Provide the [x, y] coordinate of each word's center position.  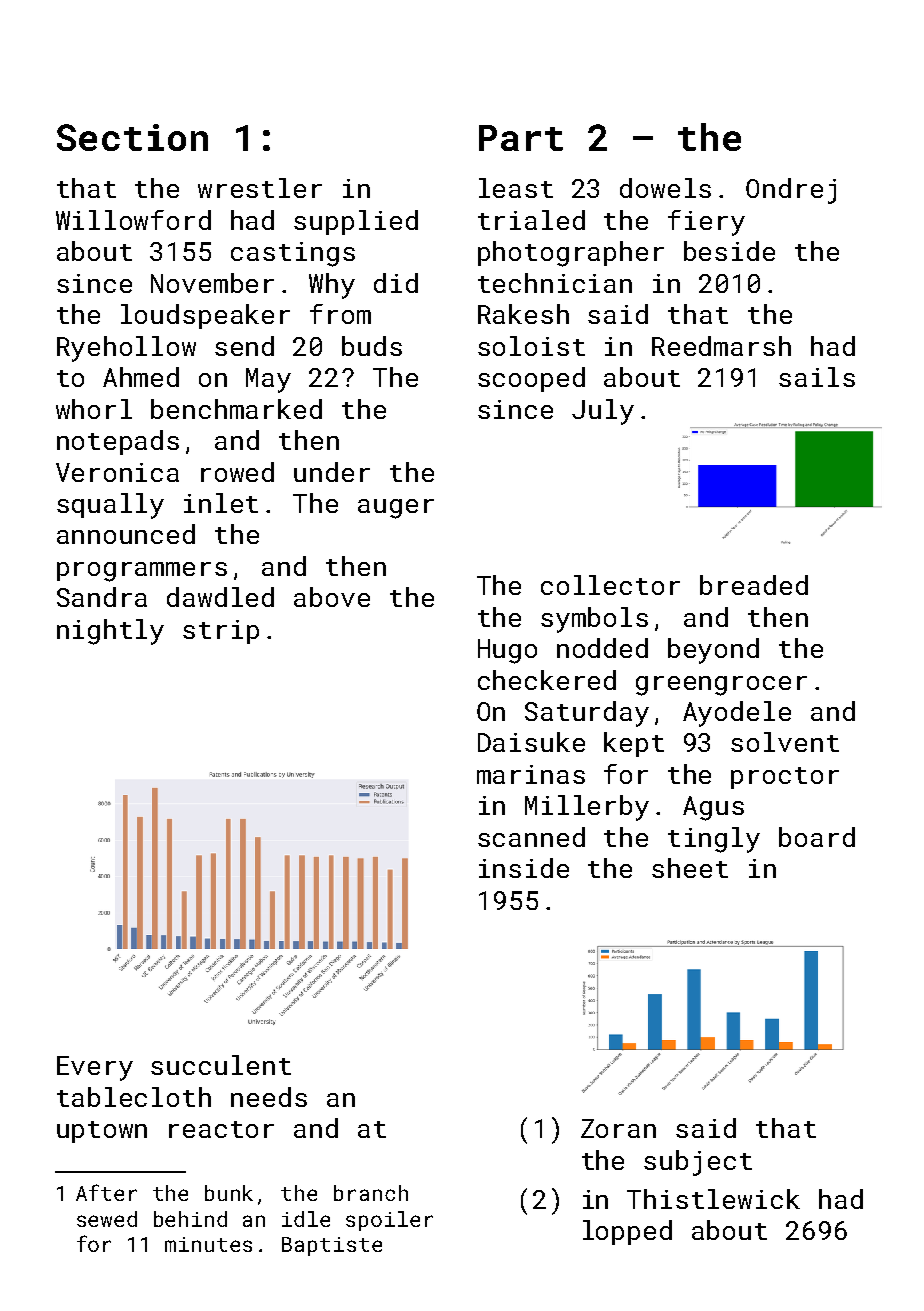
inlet [221, 503]
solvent [785, 742]
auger [396, 509]
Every [95, 1068]
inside [524, 868]
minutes [208, 1244]
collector [610, 585]
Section [132, 137]
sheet [690, 868]
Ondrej [791, 191]
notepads [118, 442]
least [516, 188]
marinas [531, 774]
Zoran [618, 1128]
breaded [754, 585]
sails [817, 377]
